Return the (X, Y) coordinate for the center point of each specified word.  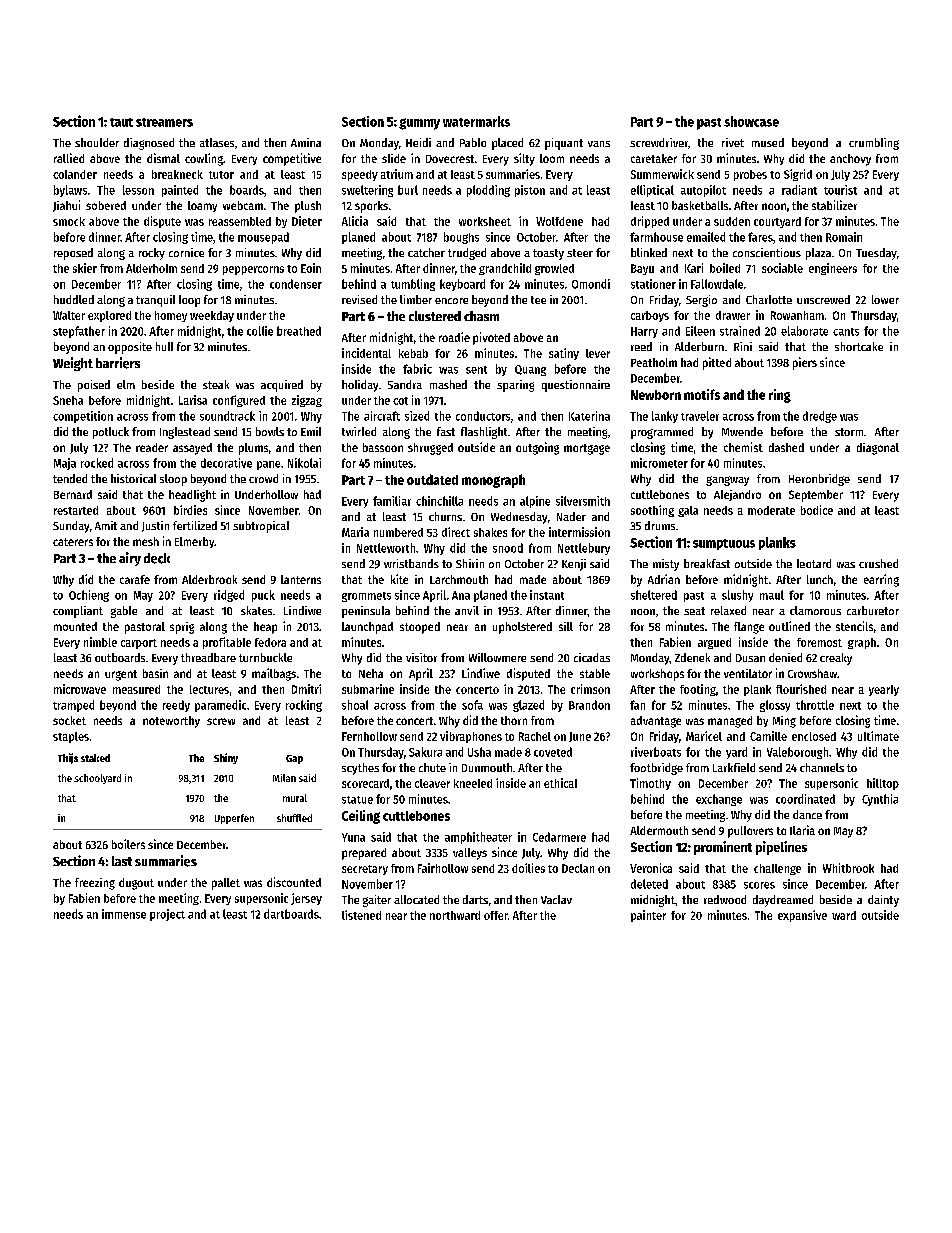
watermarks (476, 121)
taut (121, 122)
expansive (802, 916)
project (167, 915)
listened (361, 915)
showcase (751, 121)
